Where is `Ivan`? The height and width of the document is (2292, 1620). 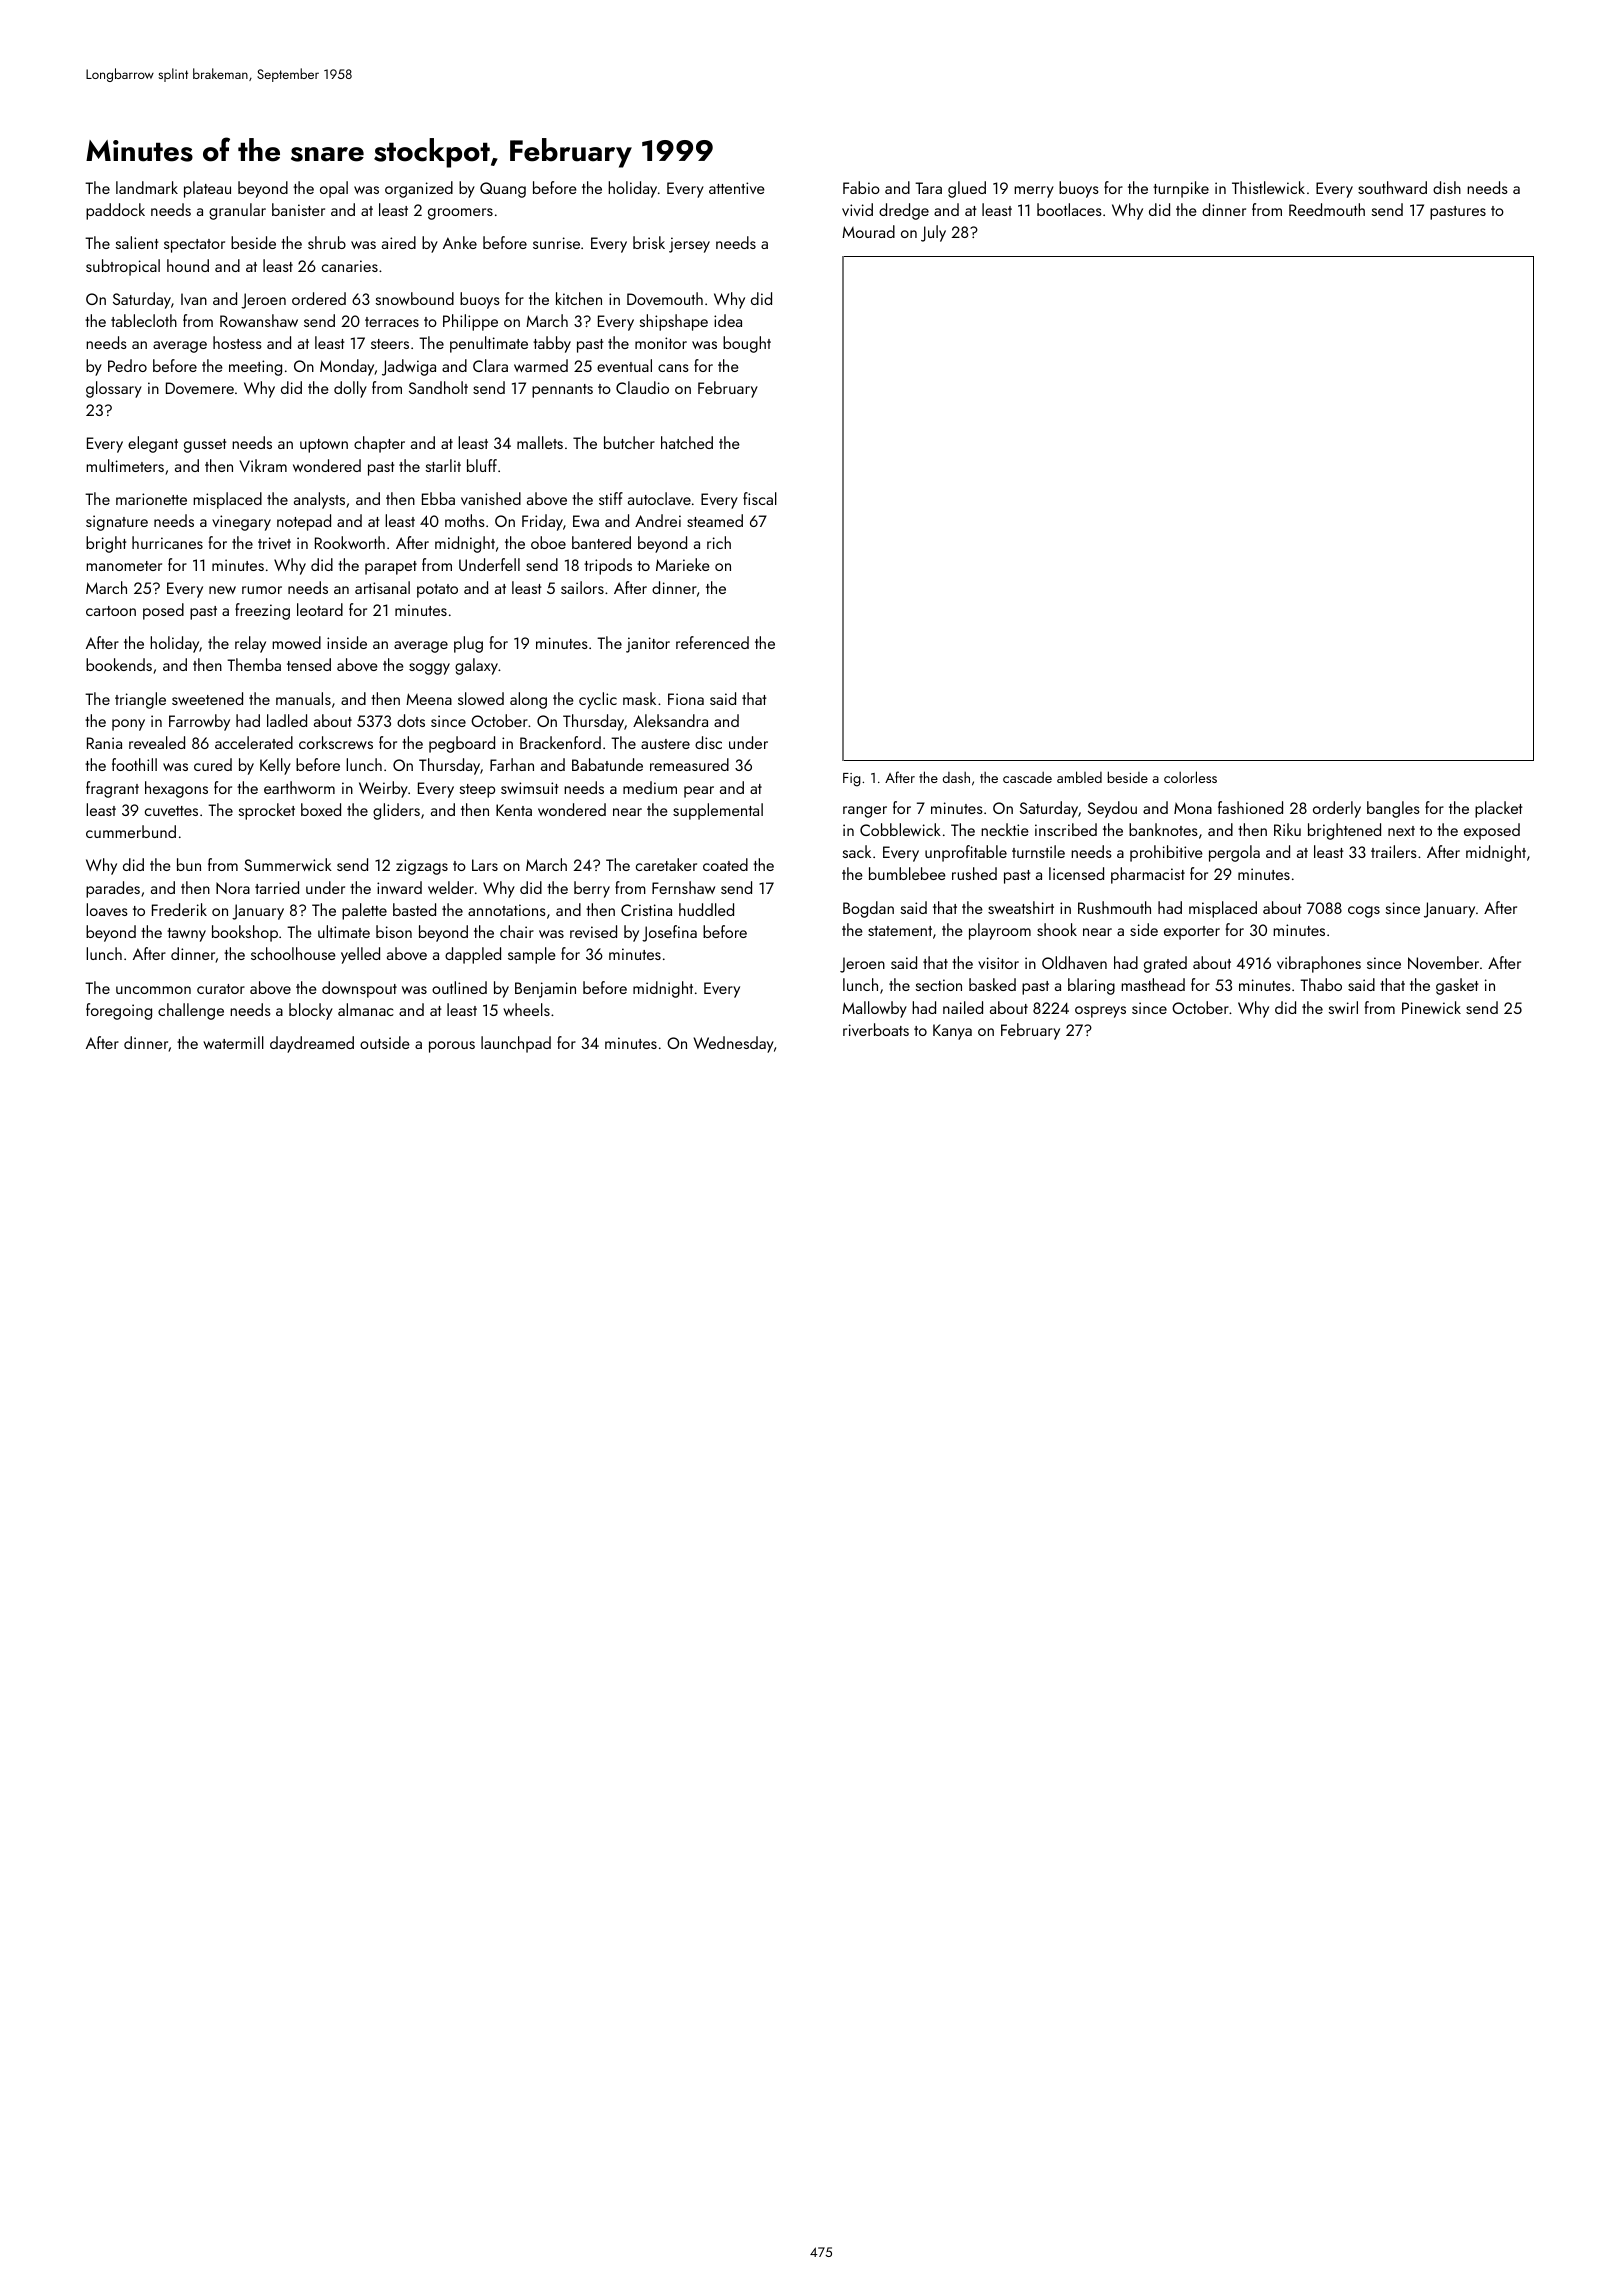
Ivan is located at coordinates (194, 299).
